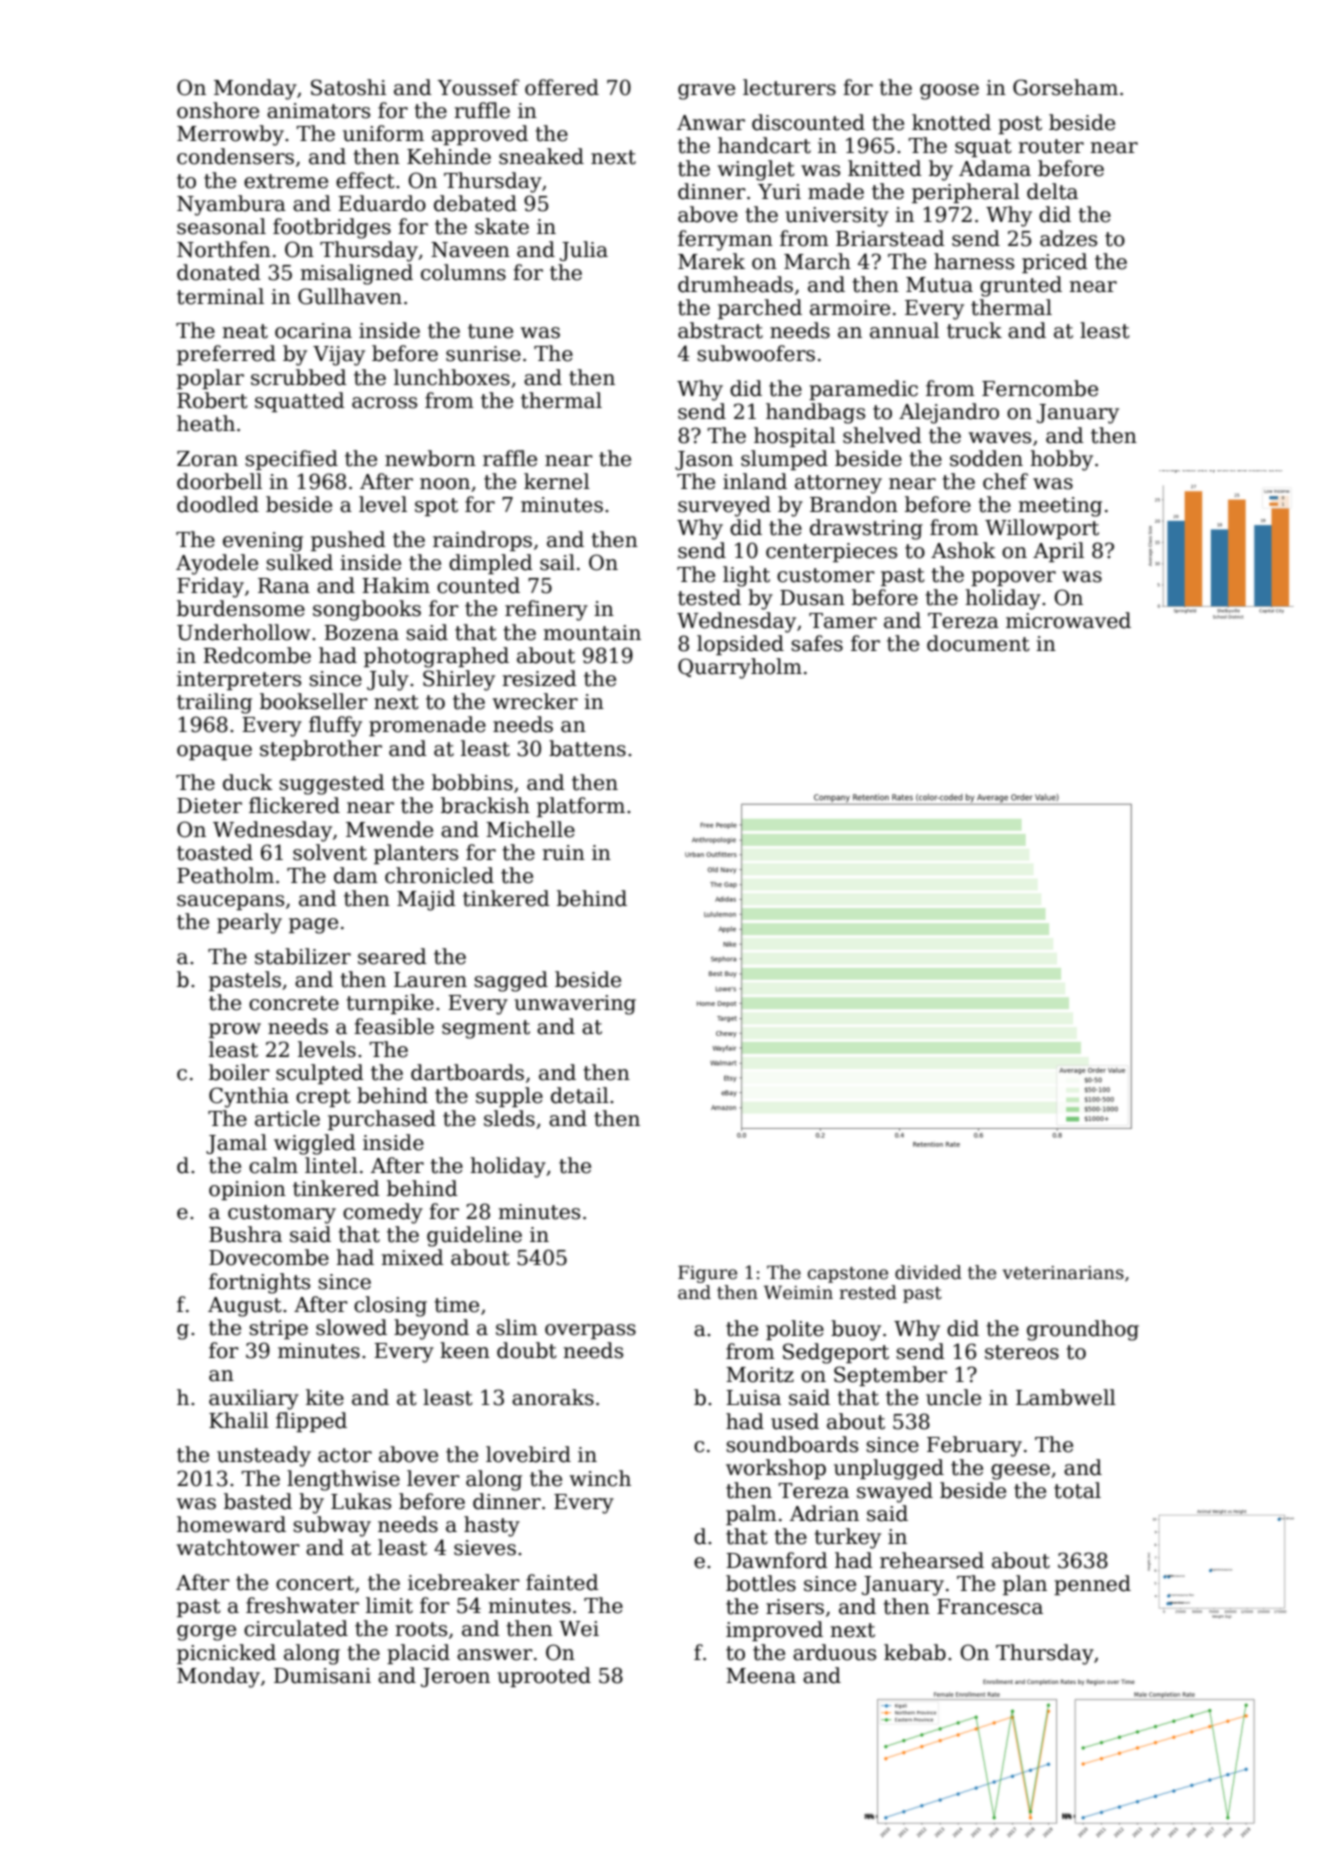 Image resolution: width=1320 pixels, height=1867 pixels. I want to click on Meena, so click(761, 1676).
